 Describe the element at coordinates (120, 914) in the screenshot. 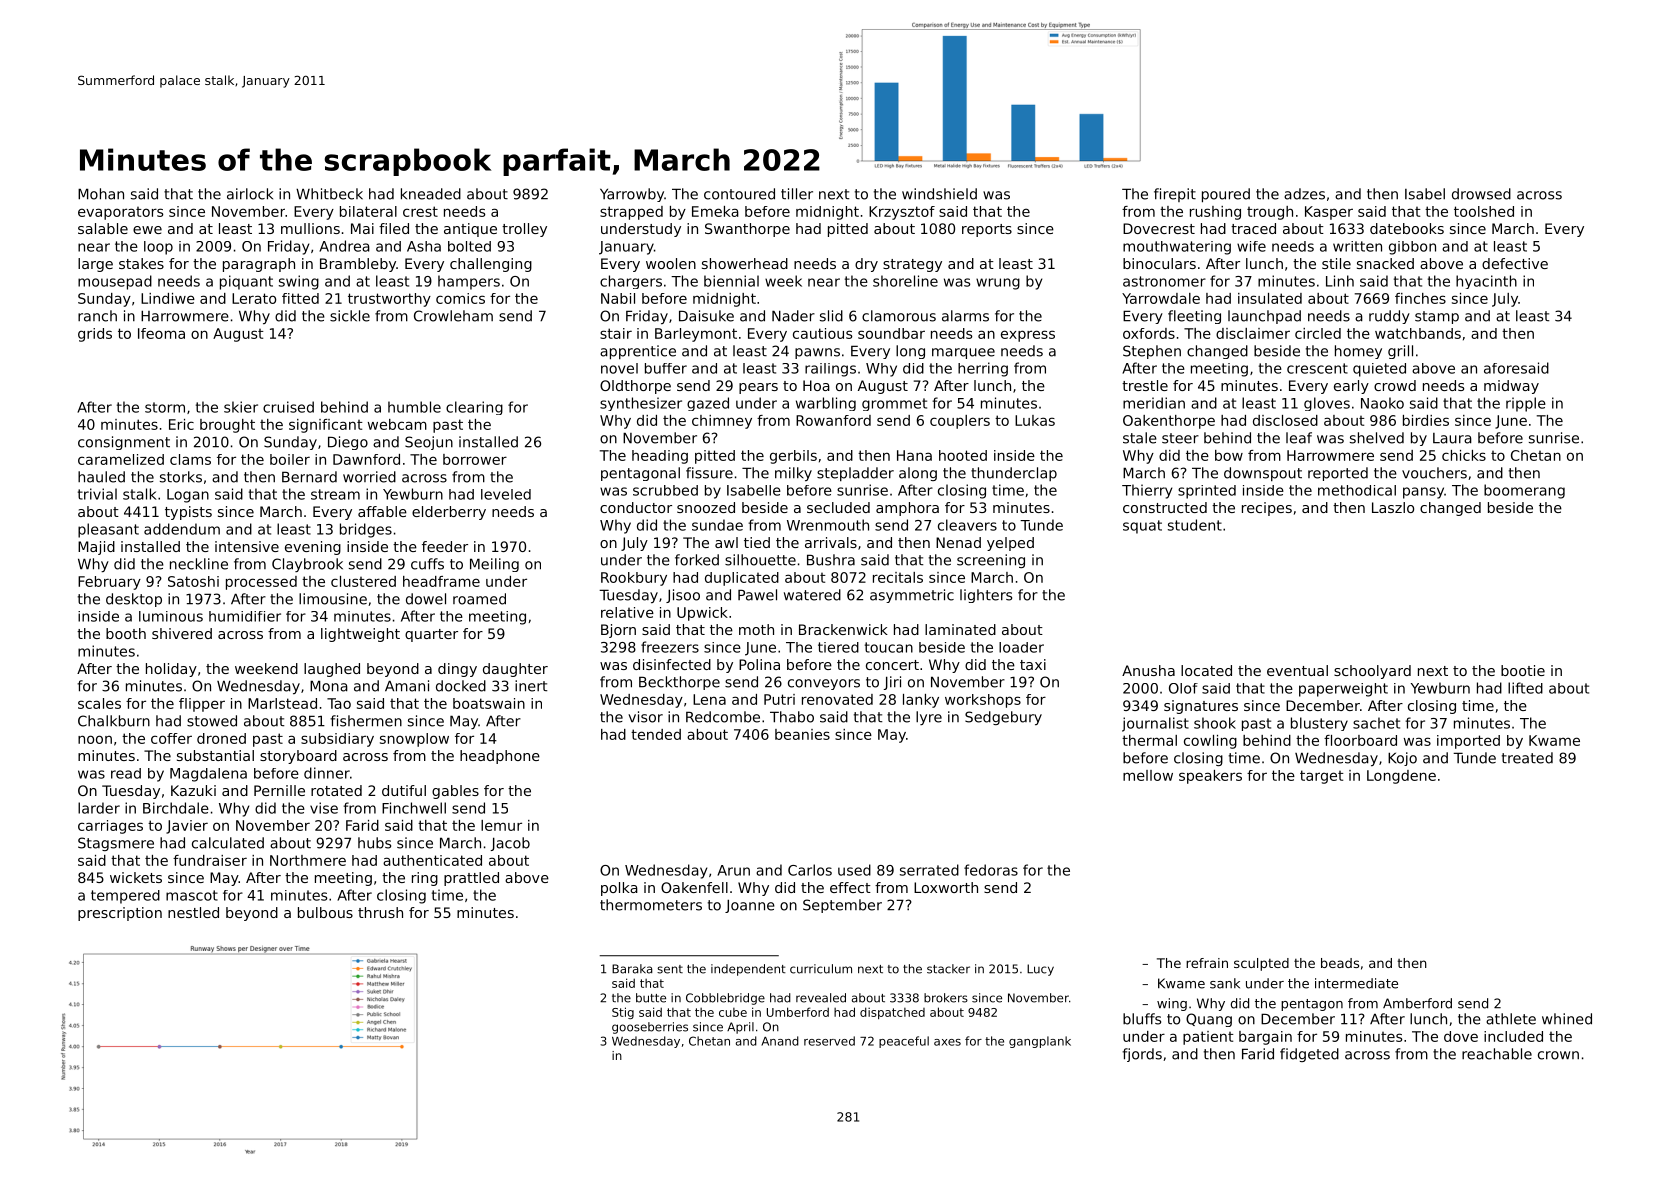

I see `prescription` at that location.
